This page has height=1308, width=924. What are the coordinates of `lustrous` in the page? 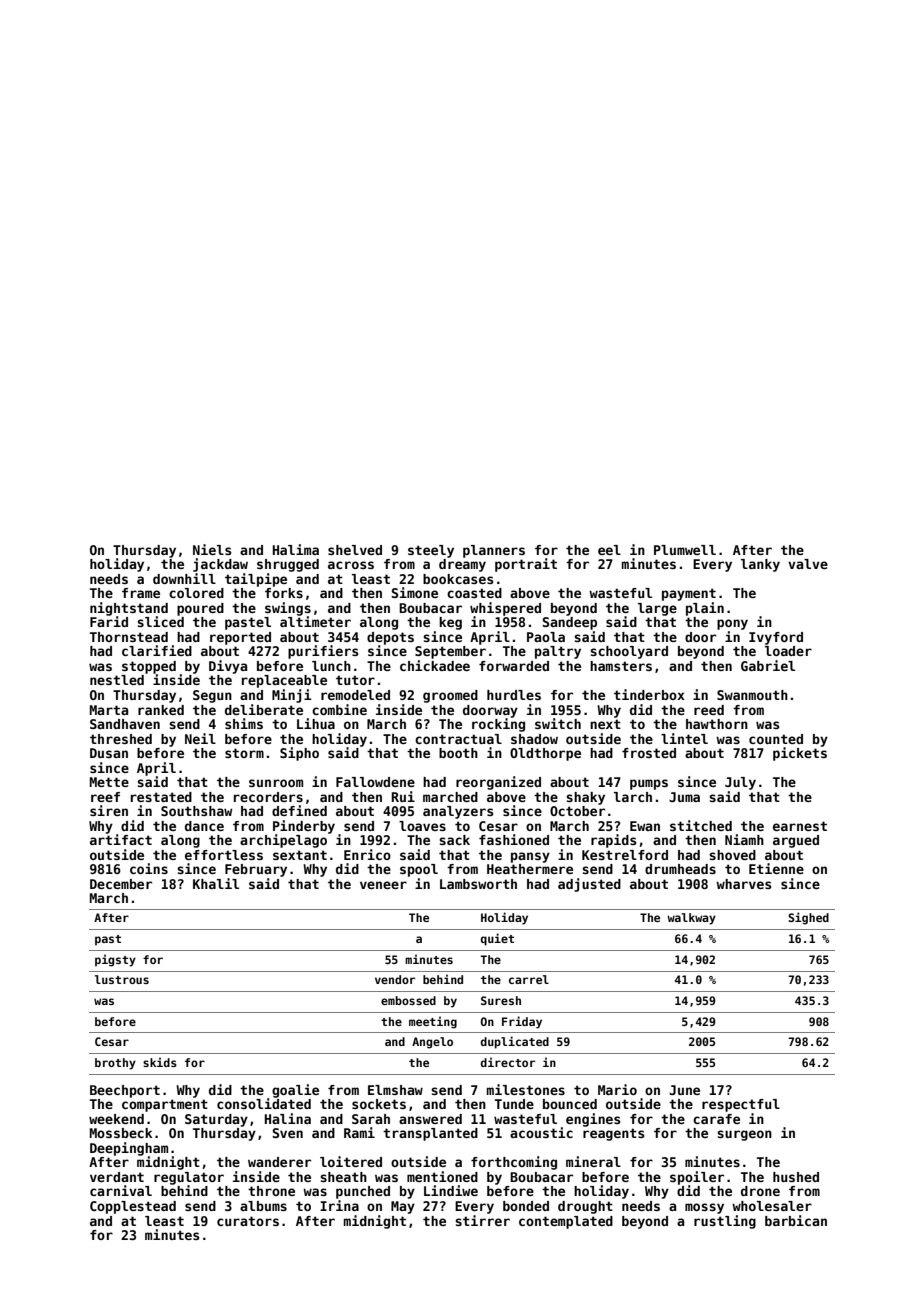 It's located at (122, 979).
